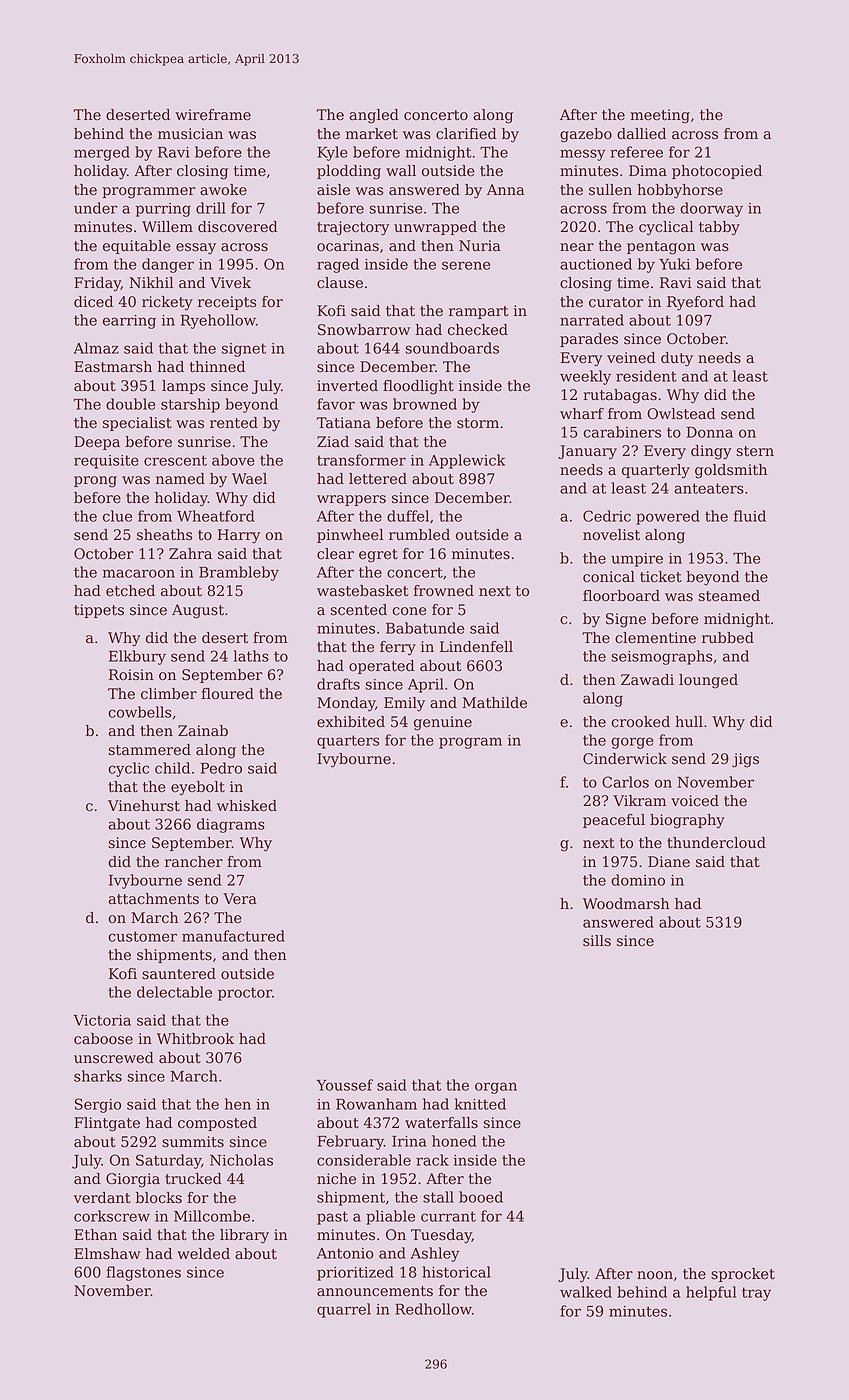 This screenshot has height=1400, width=849. What do you see at coordinates (480, 246) in the screenshot?
I see `Nuria` at bounding box center [480, 246].
